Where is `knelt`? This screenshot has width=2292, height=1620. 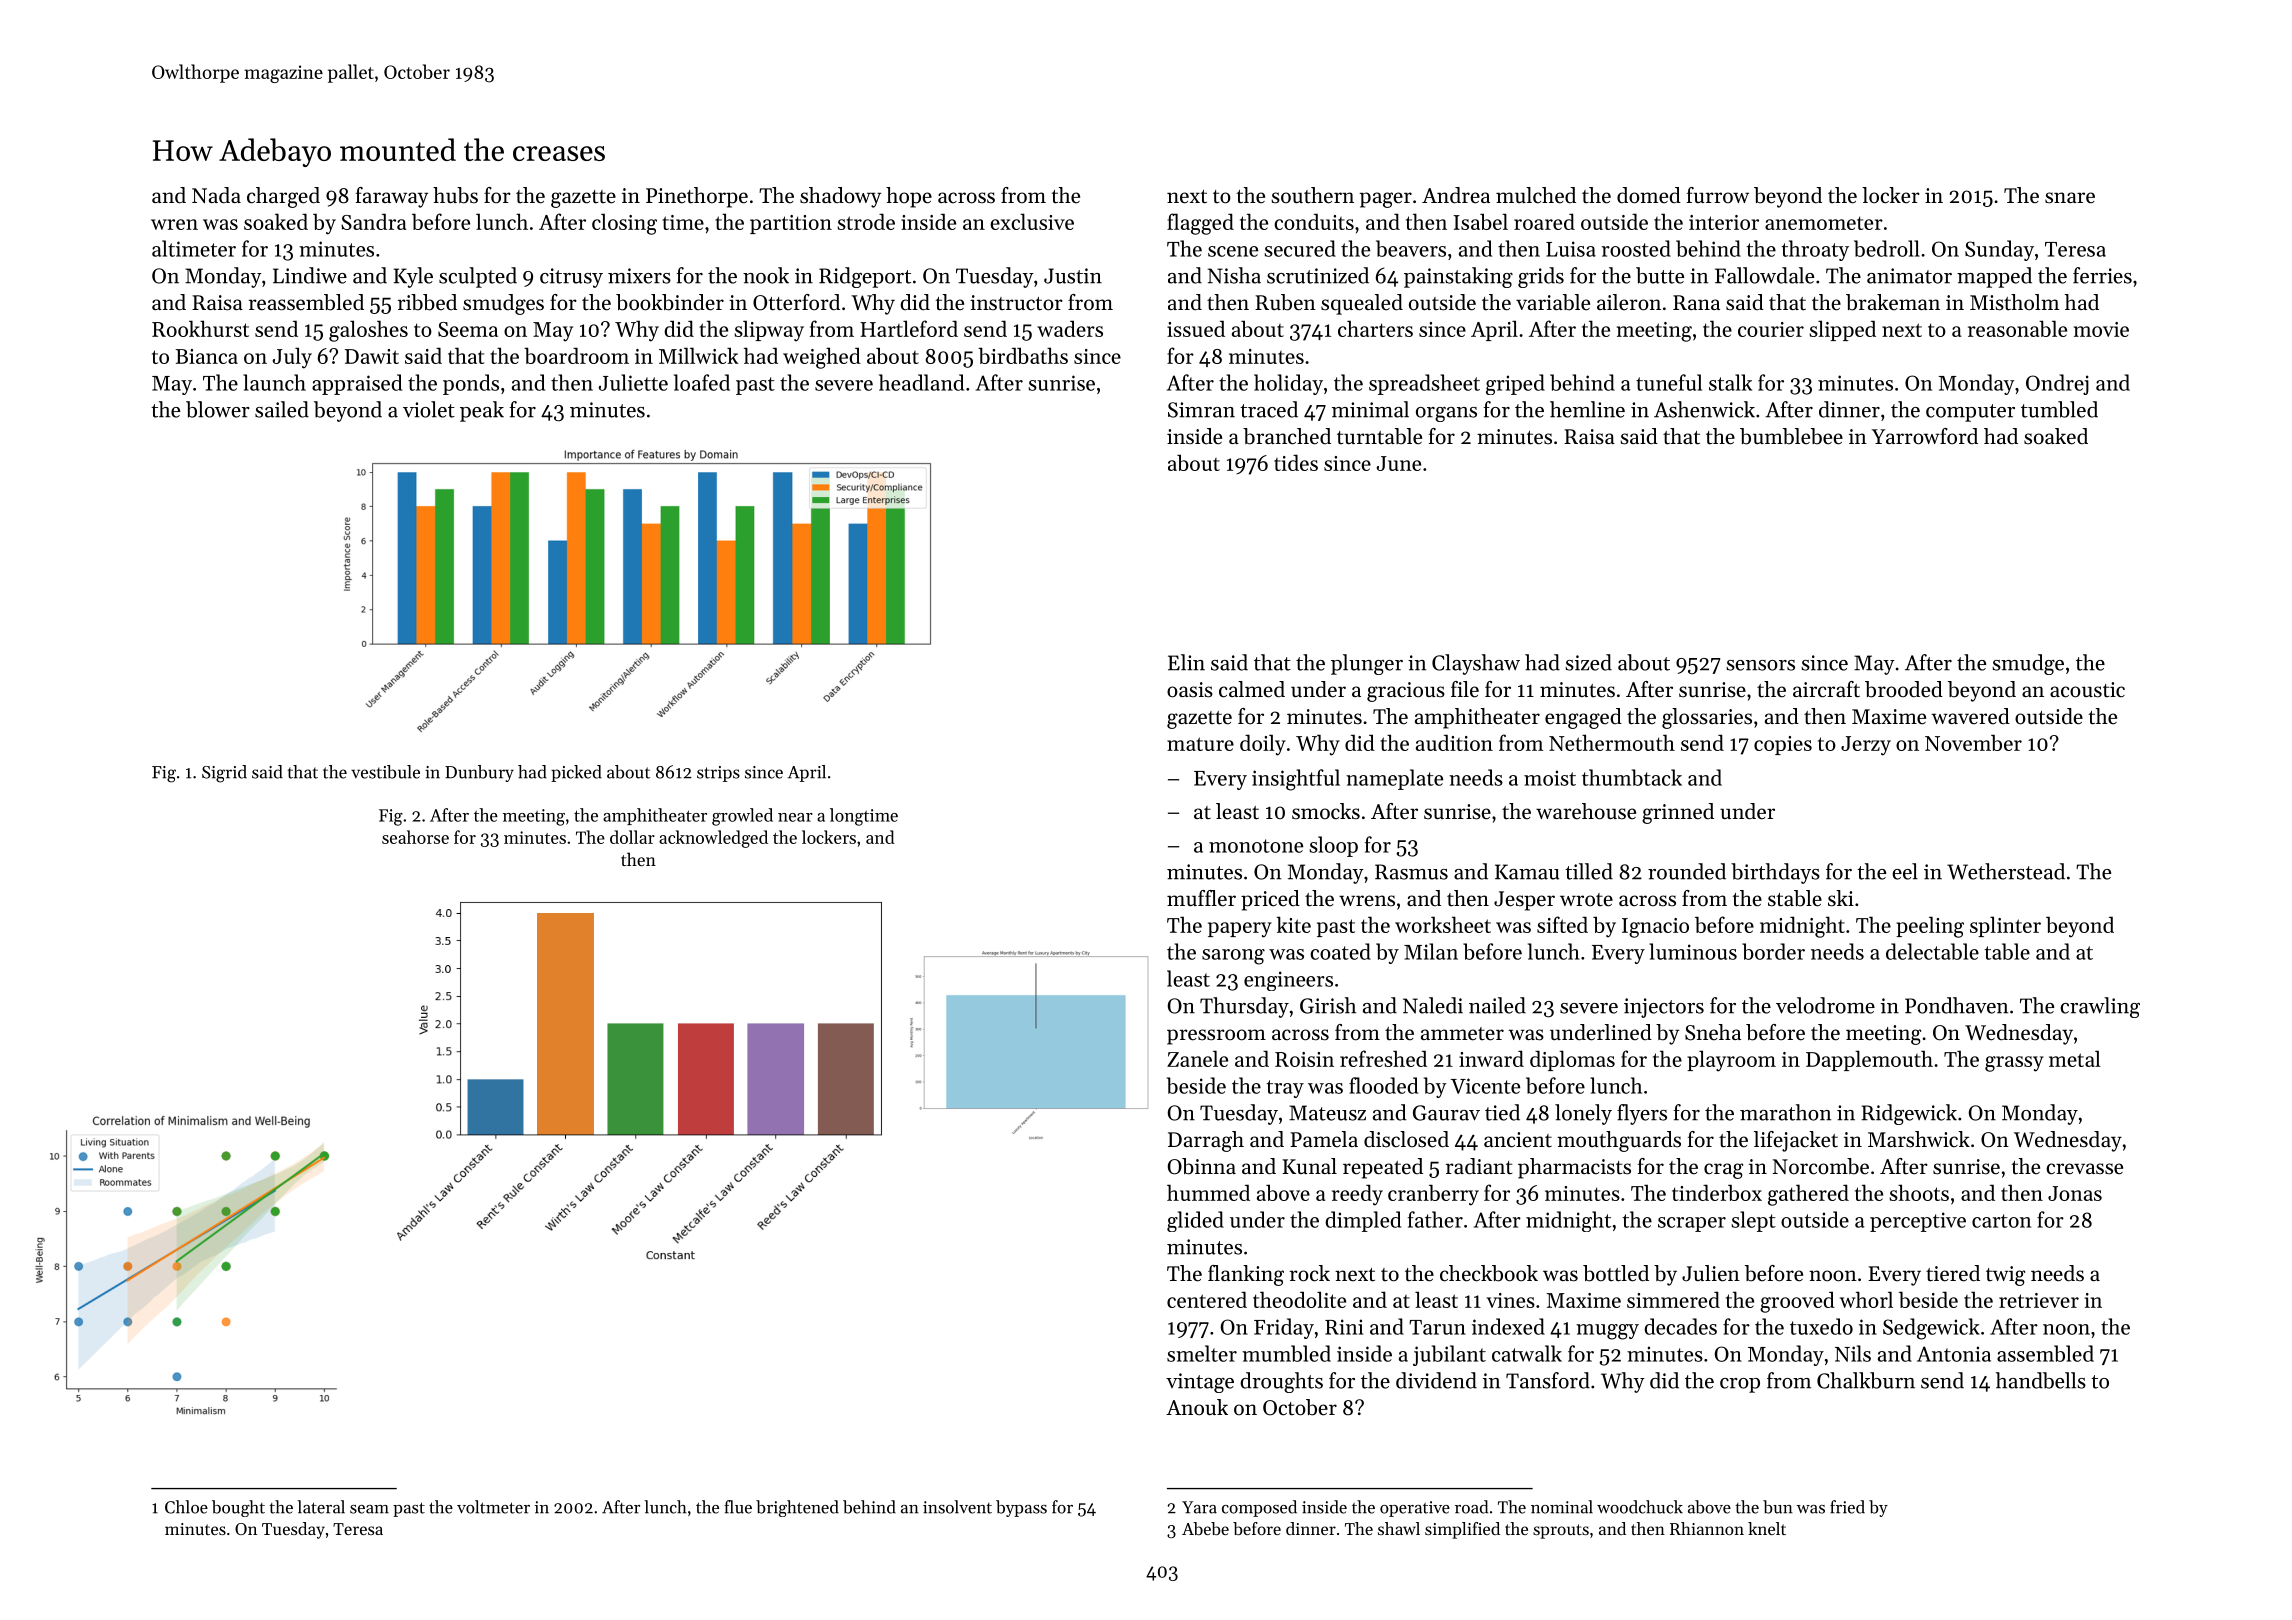
knelt is located at coordinates (1767, 1528).
